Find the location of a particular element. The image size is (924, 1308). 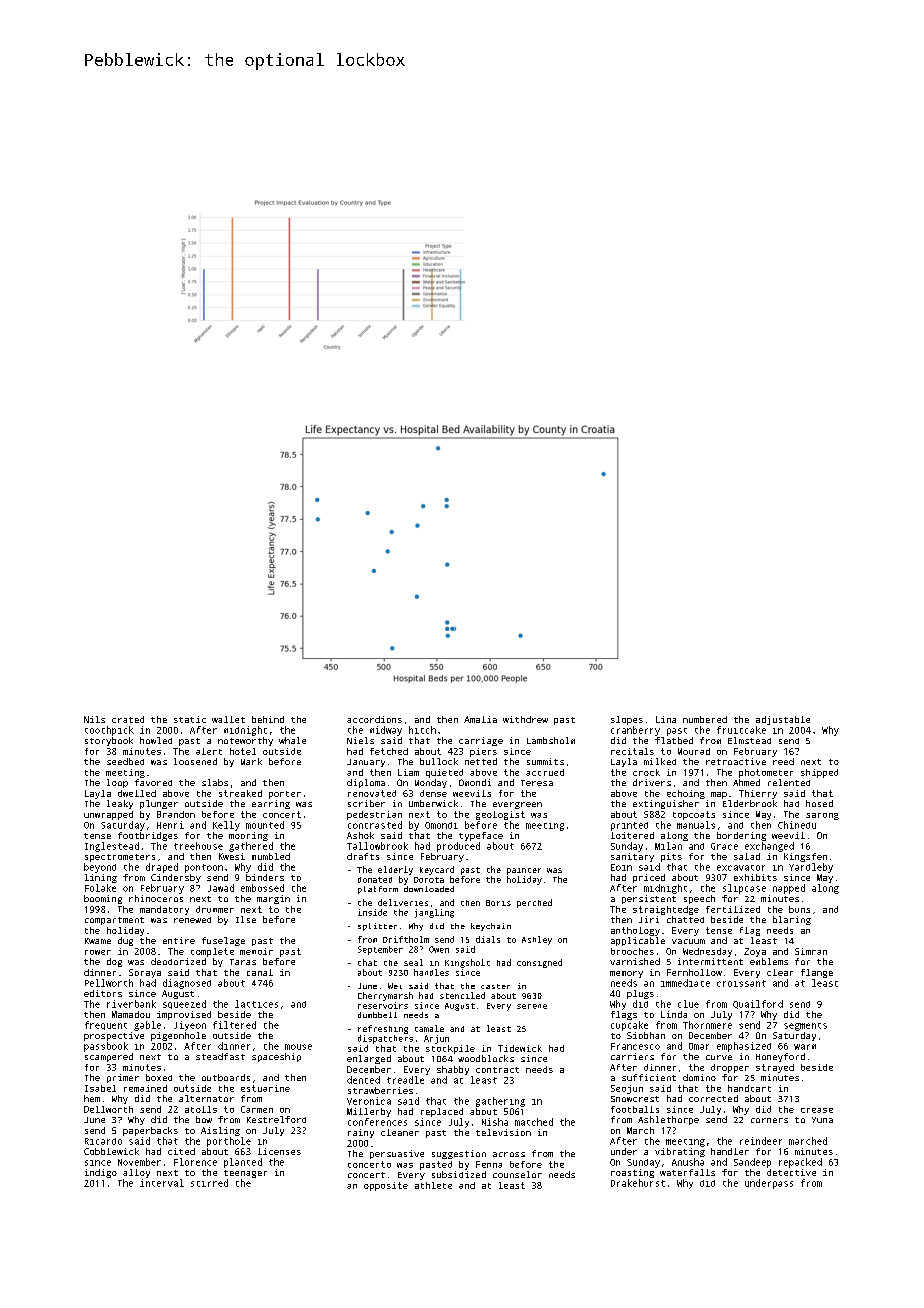

Aisling is located at coordinates (220, 1131).
